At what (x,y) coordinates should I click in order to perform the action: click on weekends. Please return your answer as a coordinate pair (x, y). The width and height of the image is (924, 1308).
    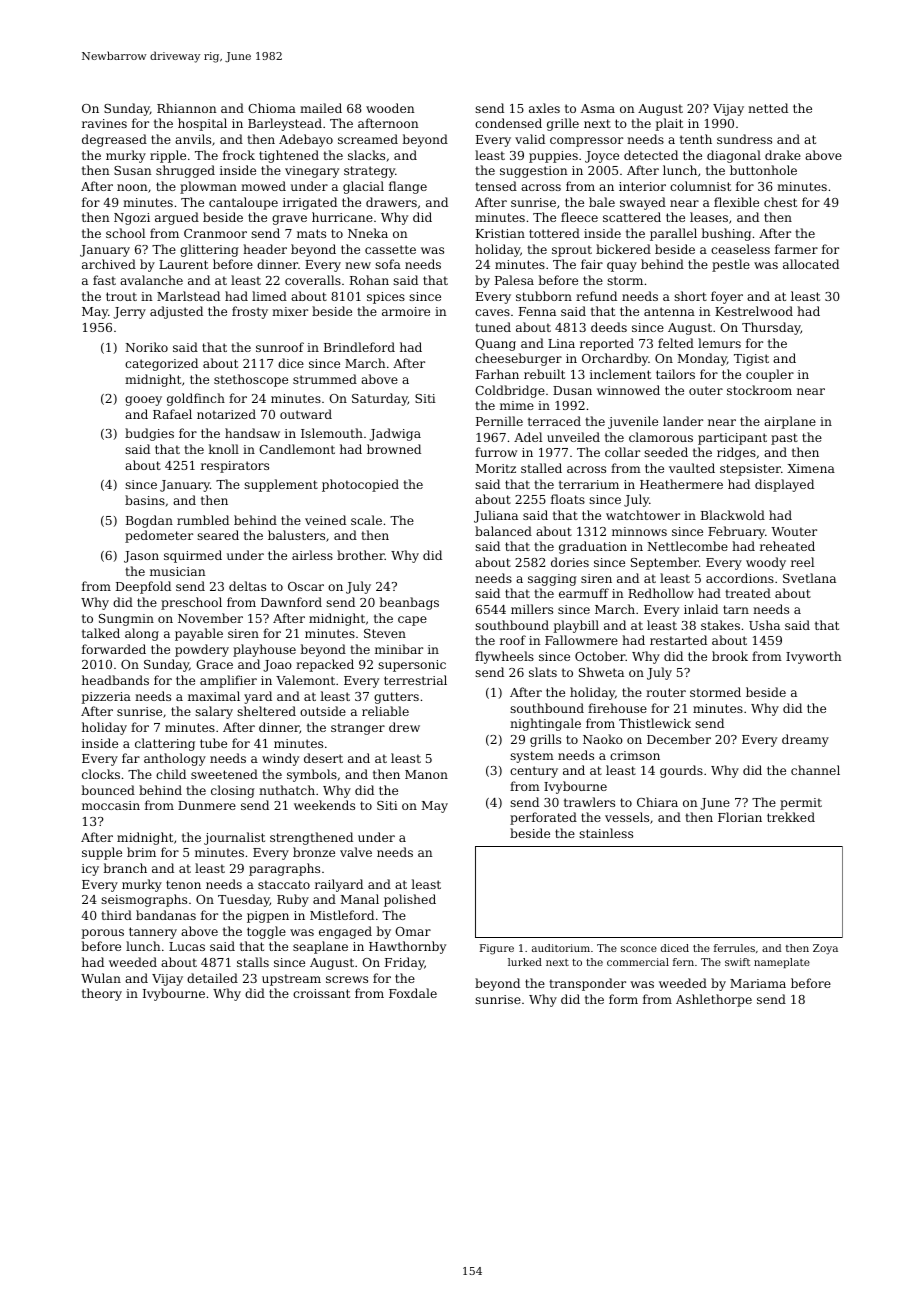
    Looking at the image, I should click on (324, 805).
